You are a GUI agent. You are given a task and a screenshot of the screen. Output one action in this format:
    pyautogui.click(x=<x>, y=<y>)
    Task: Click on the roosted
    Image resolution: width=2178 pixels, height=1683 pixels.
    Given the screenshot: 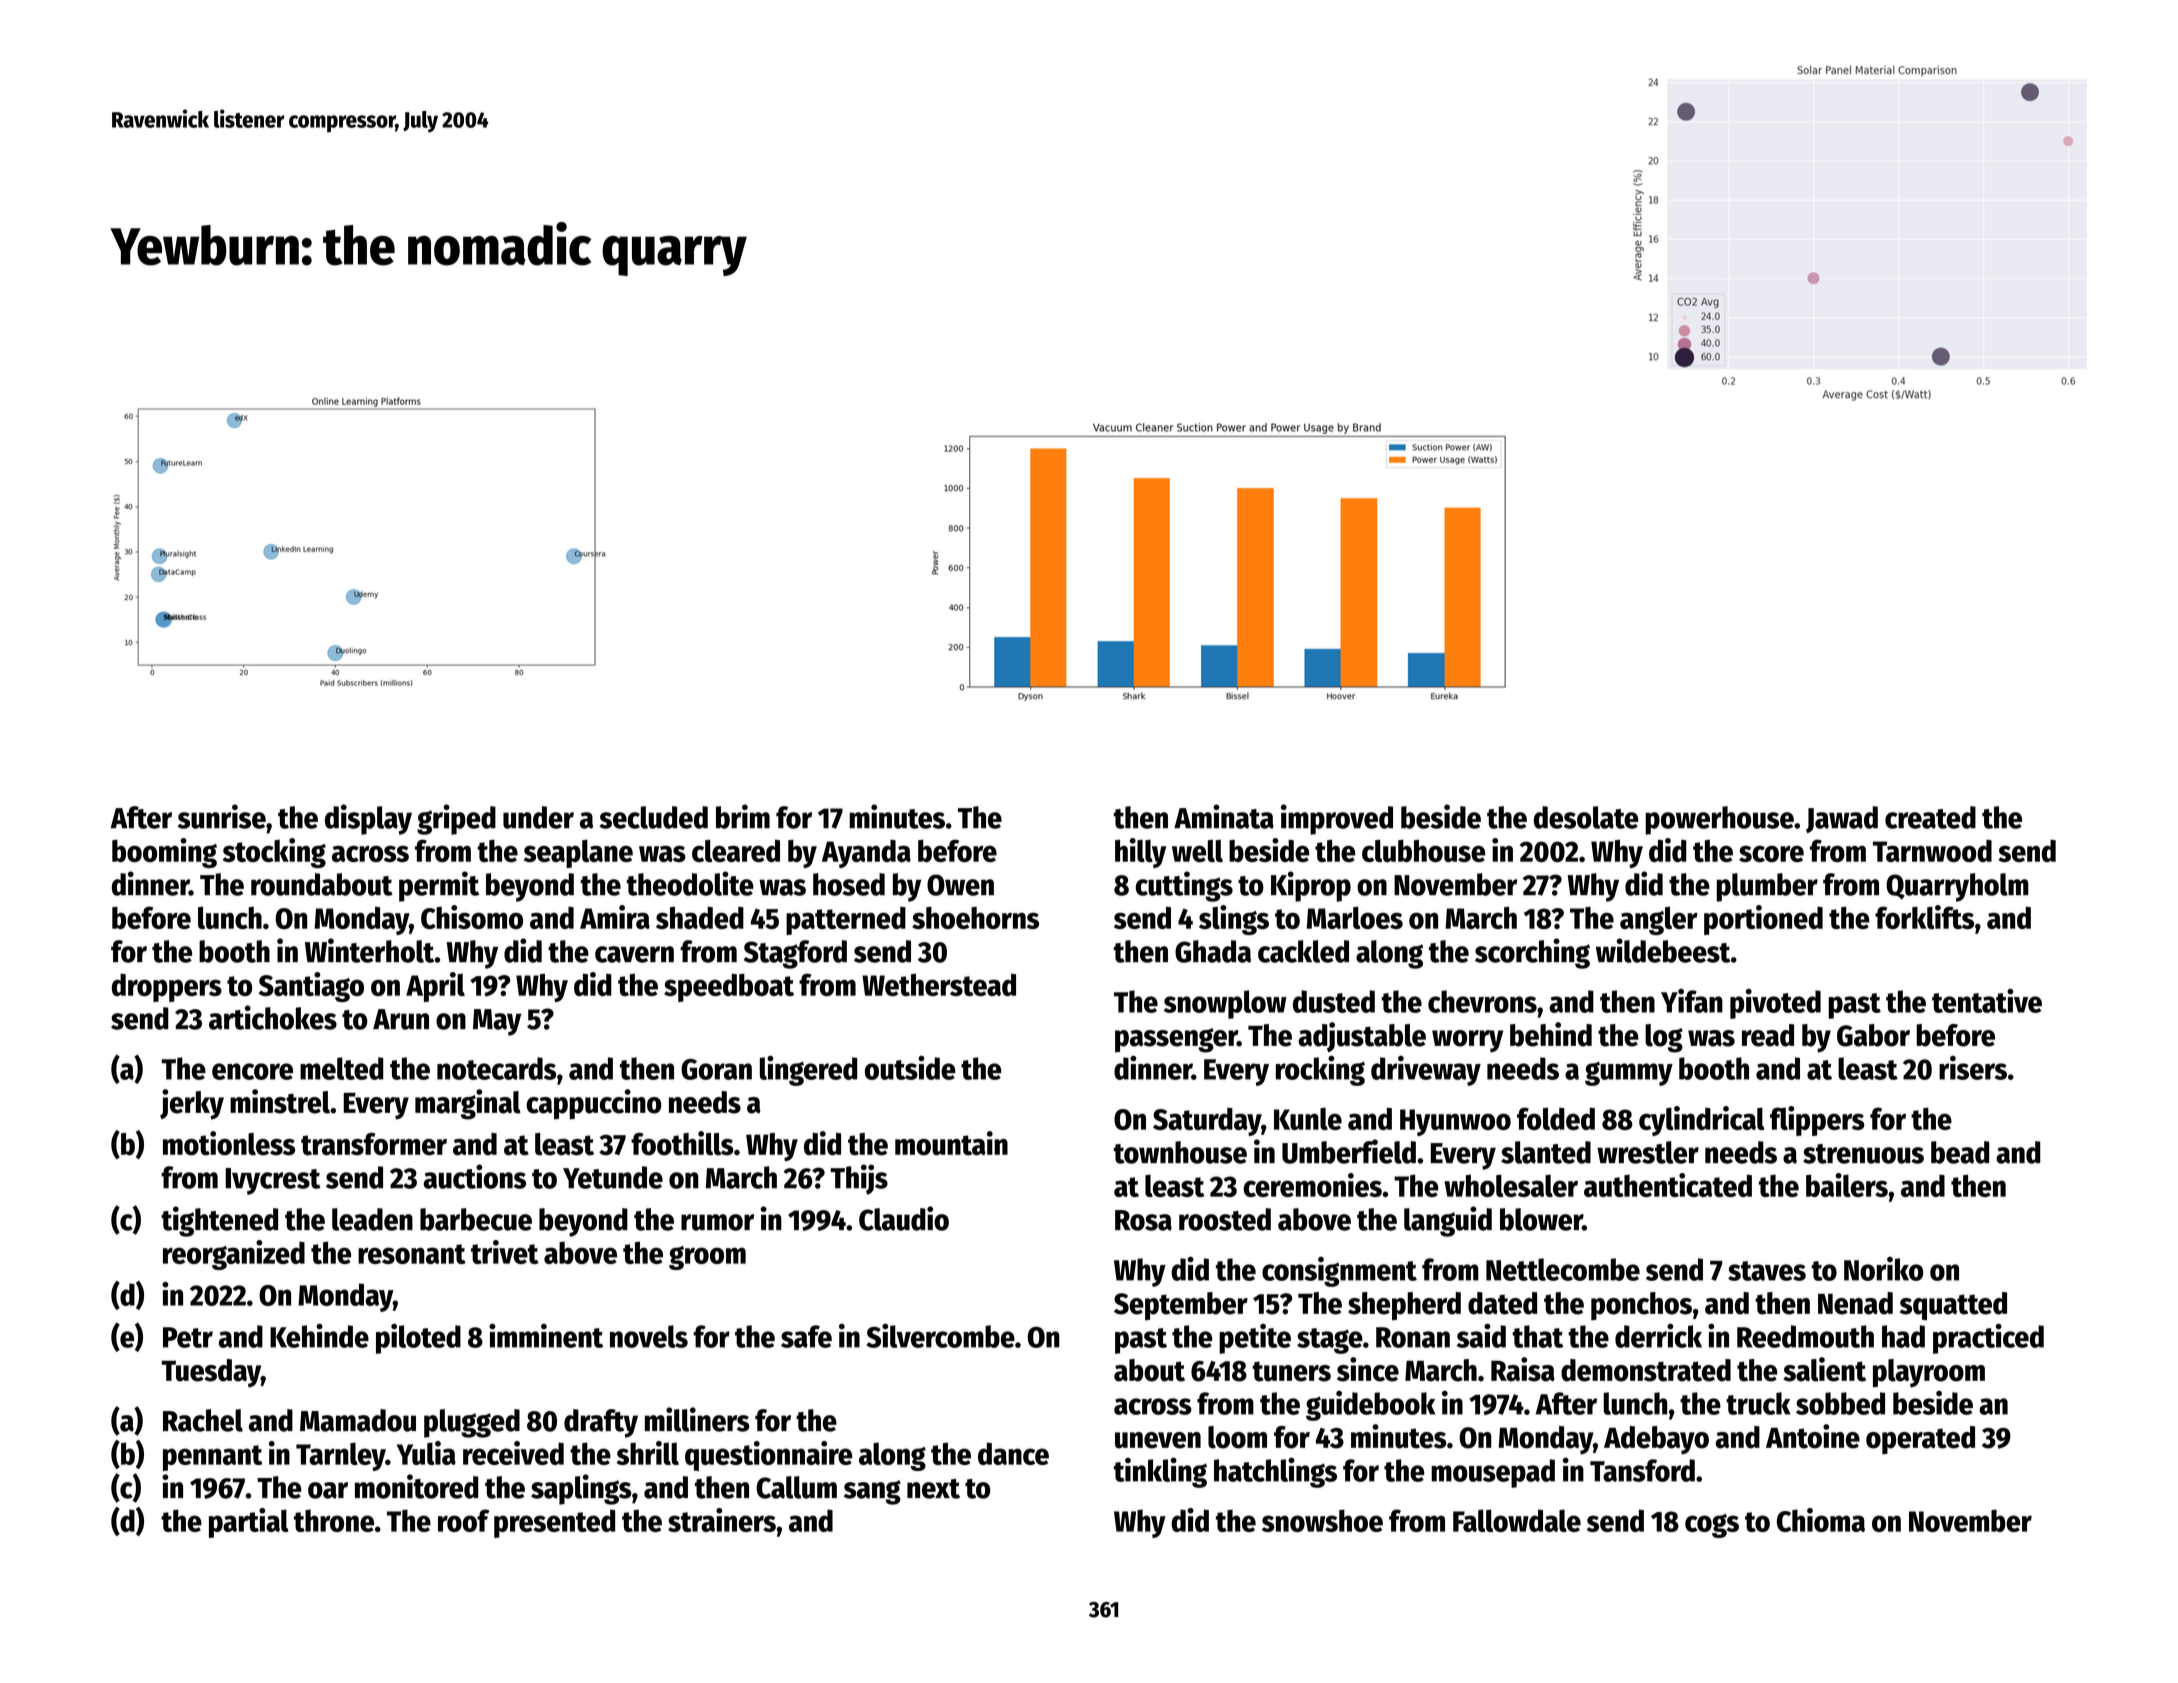 What is the action you would take?
    pyautogui.click(x=1225, y=1219)
